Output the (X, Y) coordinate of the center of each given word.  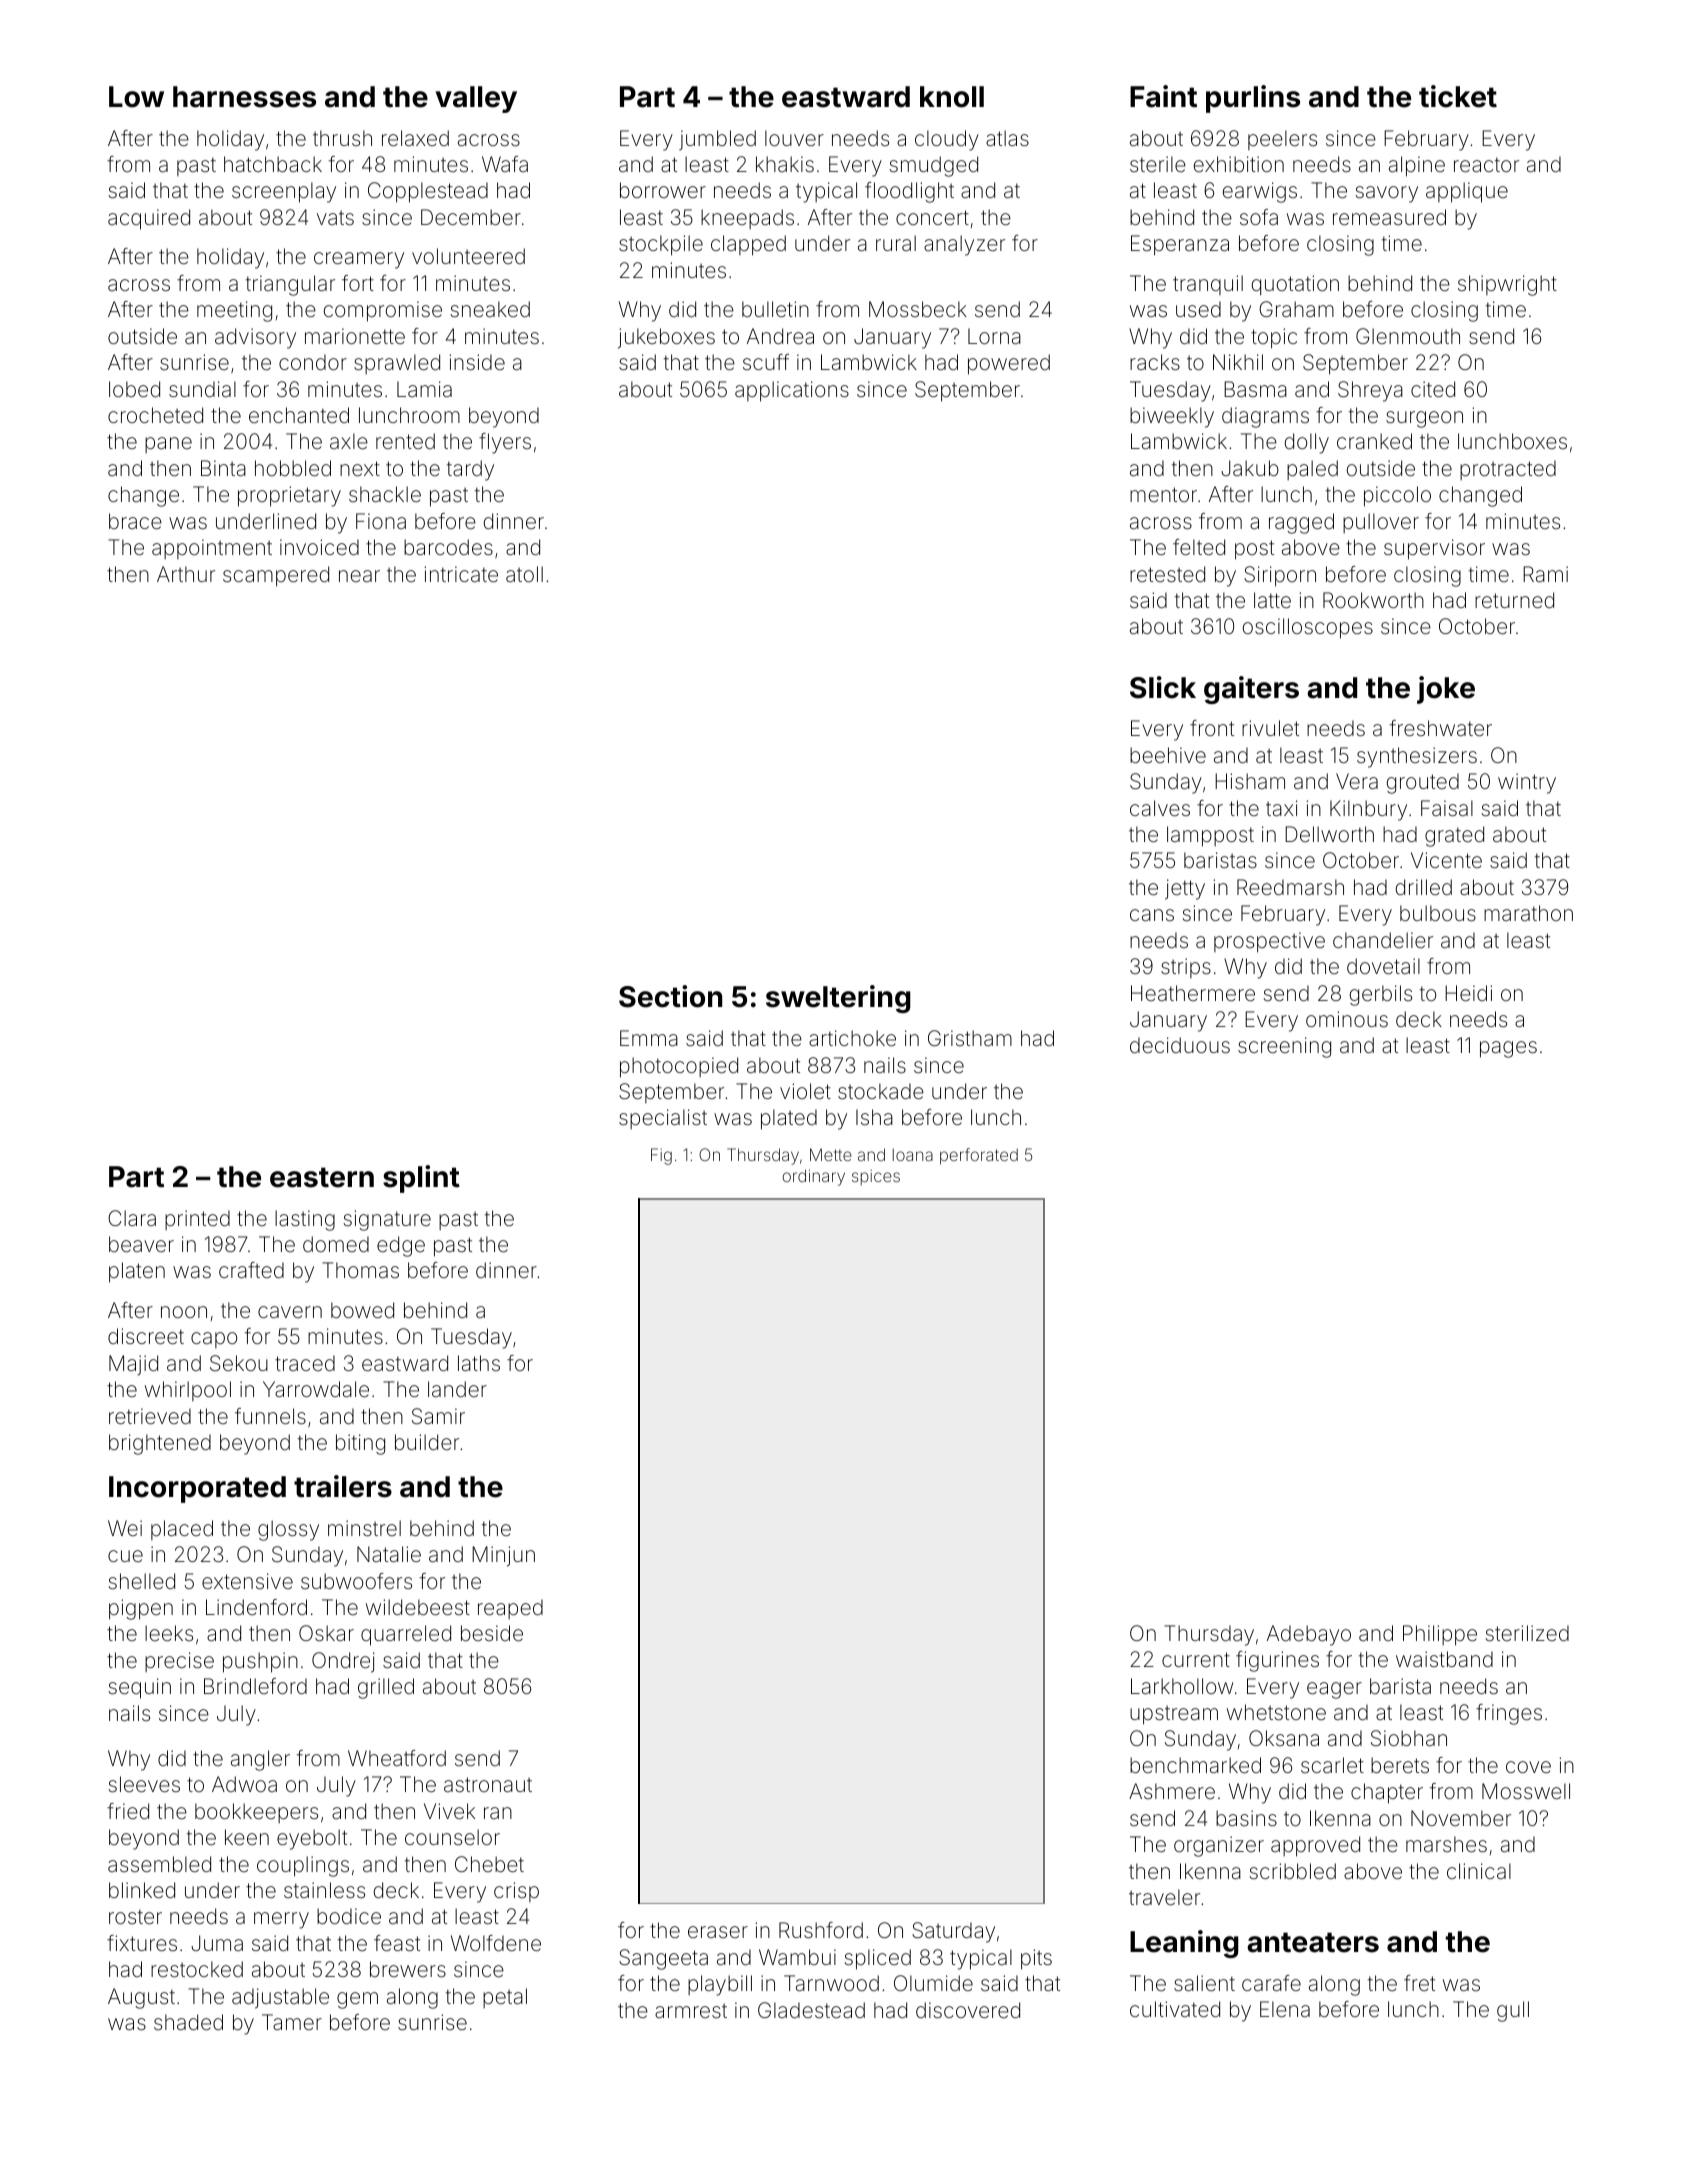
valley (476, 99)
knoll (952, 97)
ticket (1458, 96)
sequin (139, 1688)
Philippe (1440, 1635)
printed (197, 1220)
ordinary (814, 1177)
